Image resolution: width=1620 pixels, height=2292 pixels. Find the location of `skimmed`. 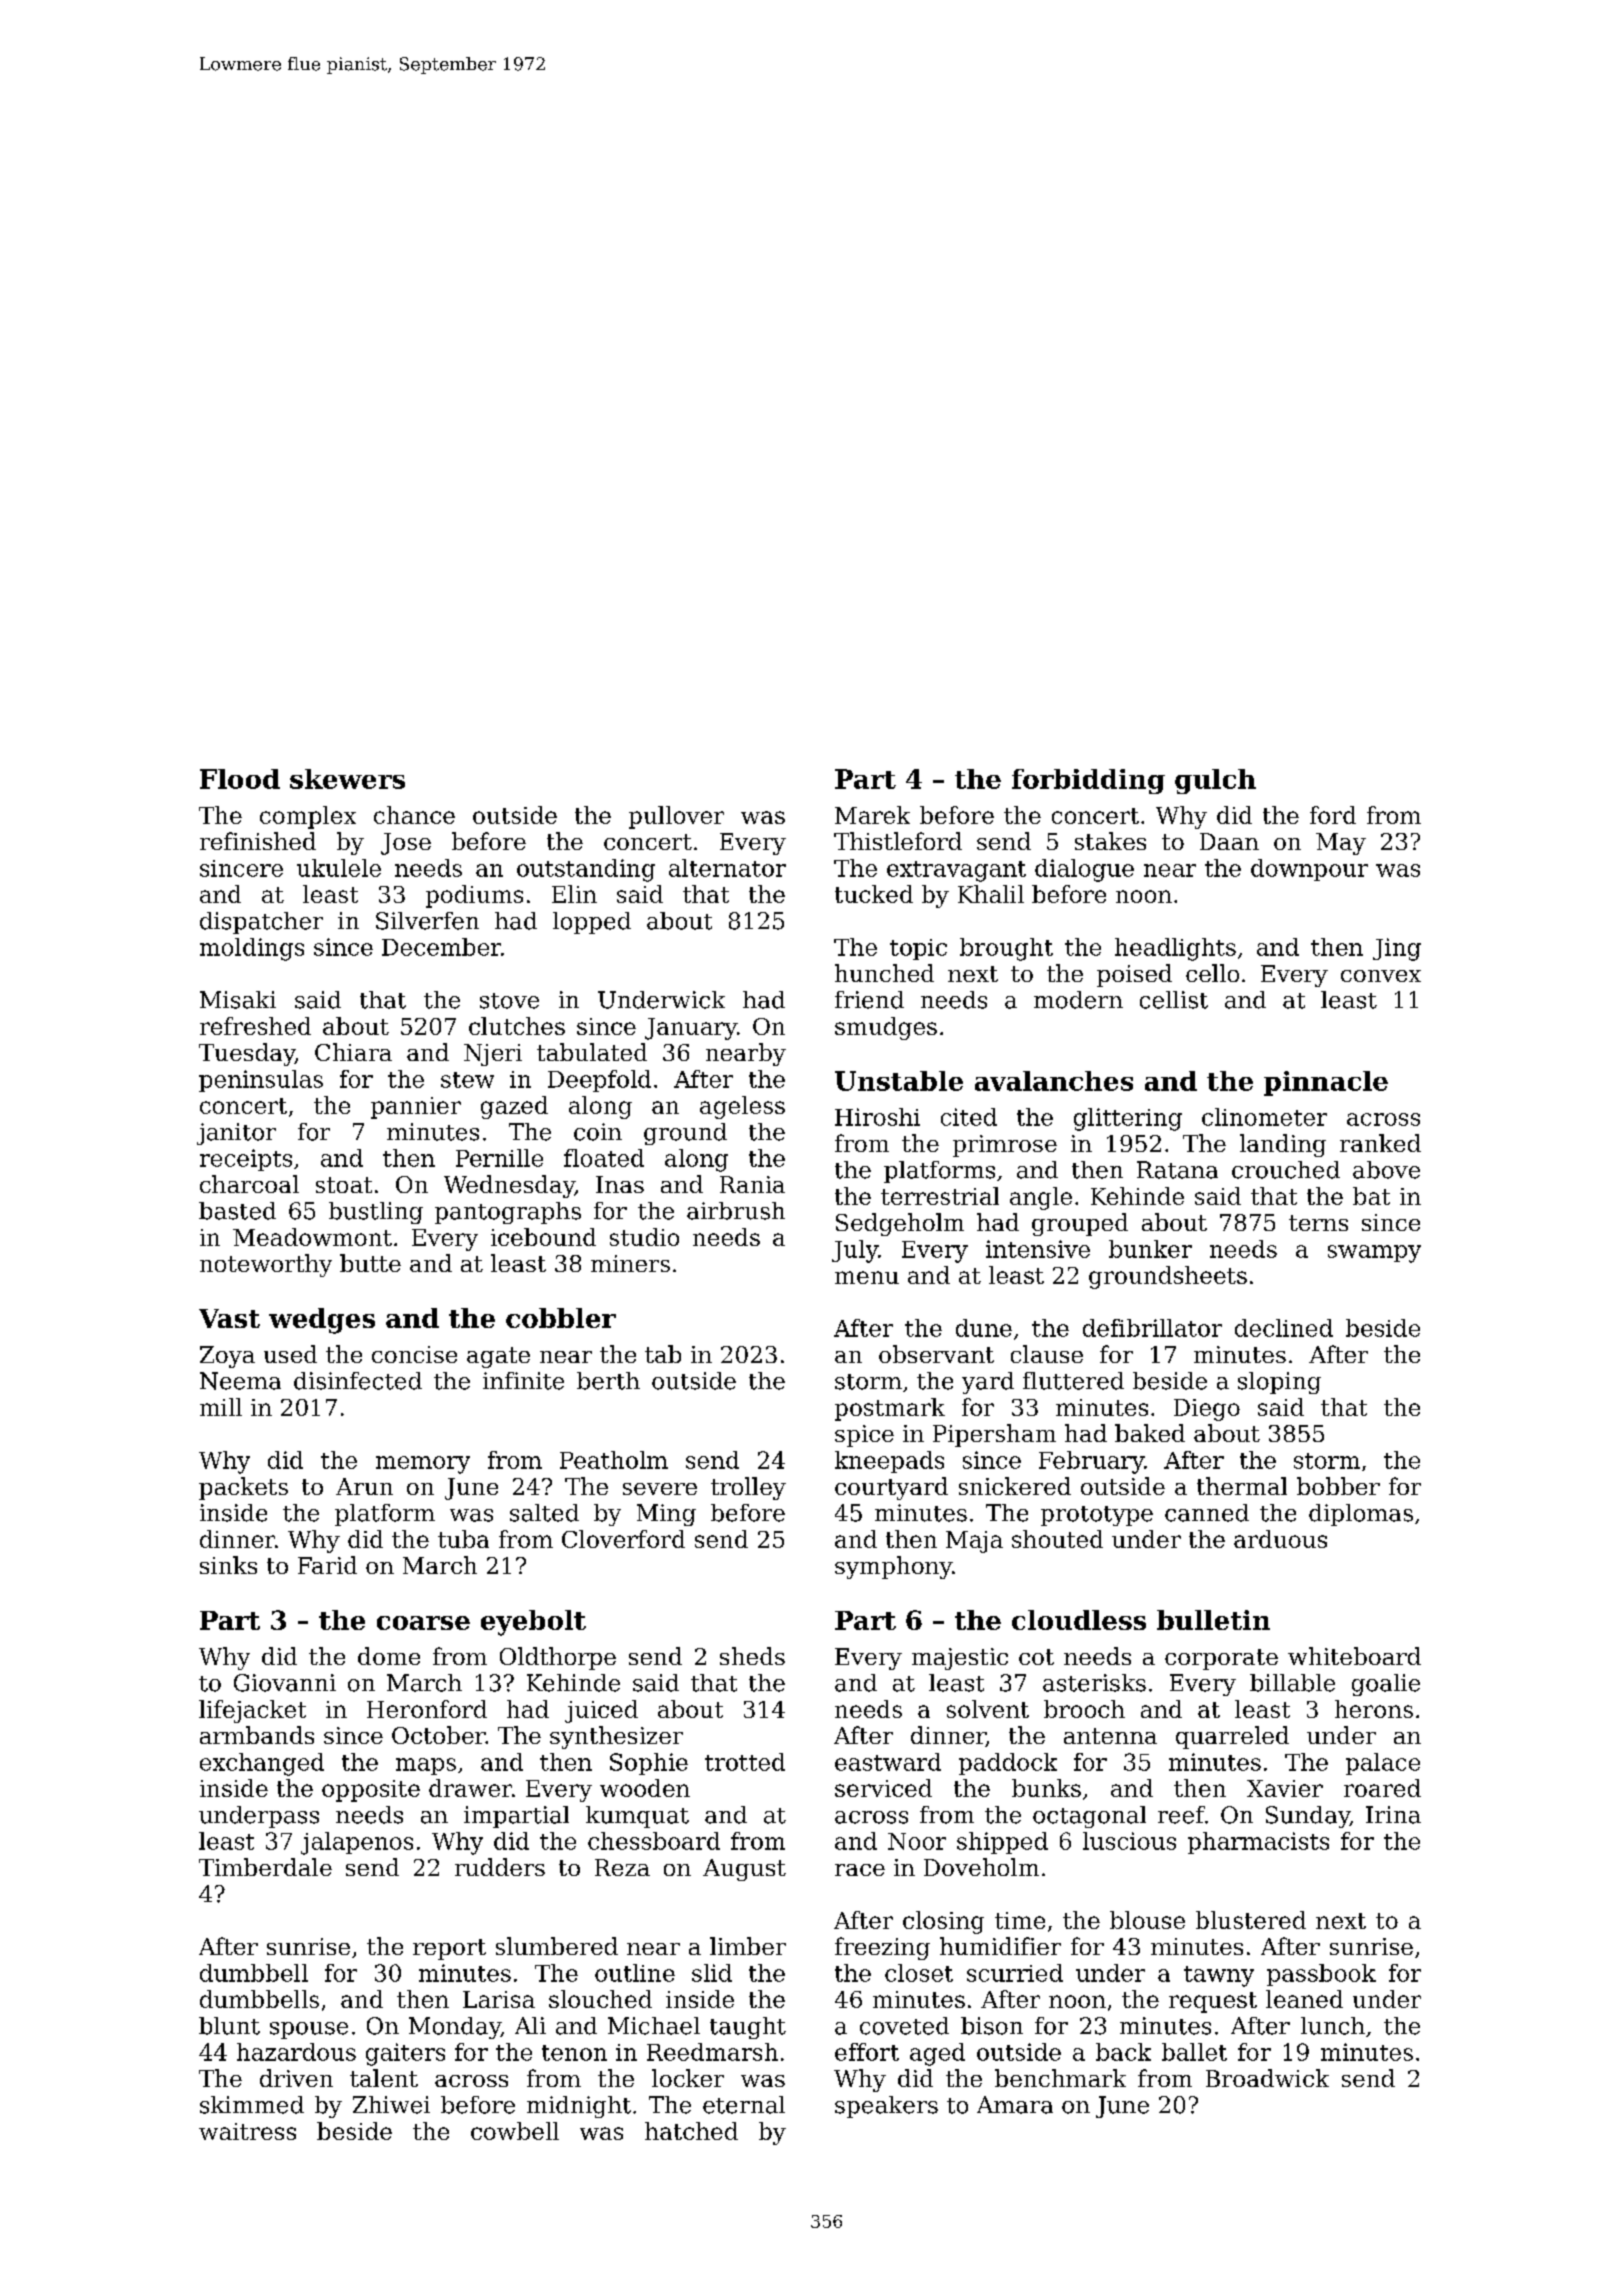

skimmed is located at coordinates (252, 2105).
